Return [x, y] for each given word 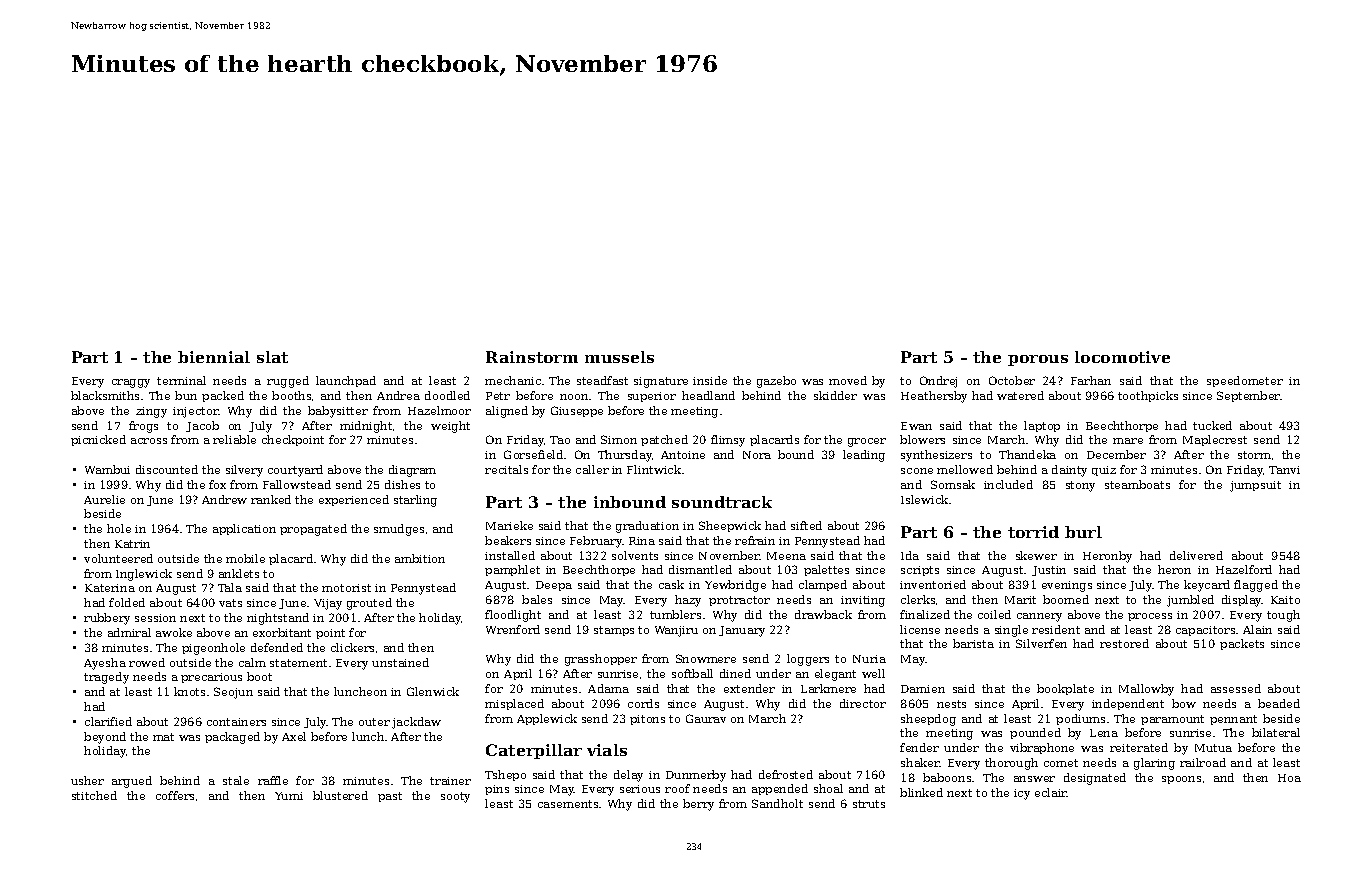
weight [450, 427]
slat [272, 357]
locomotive [1122, 357]
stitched [94, 795]
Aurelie [104, 499]
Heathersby [934, 397]
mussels [619, 357]
